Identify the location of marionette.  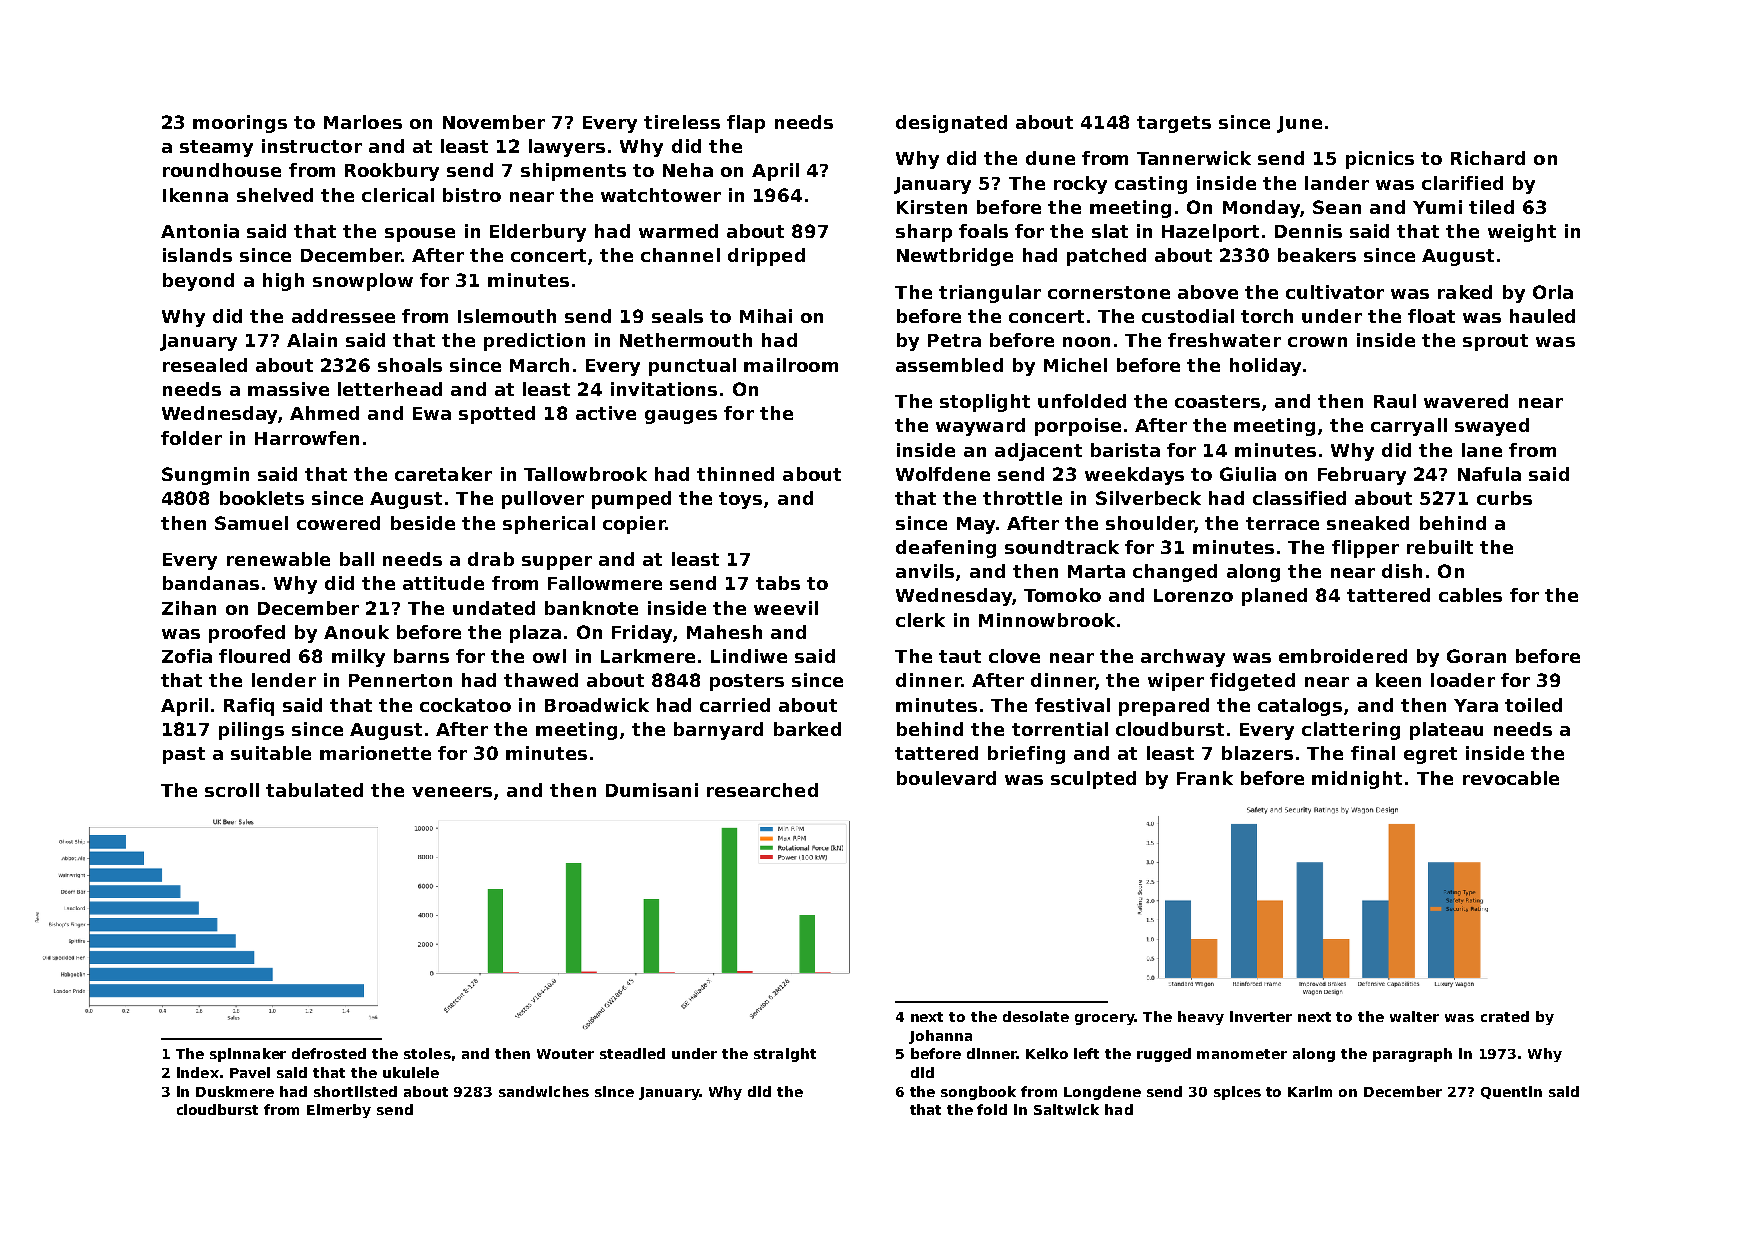
(375, 753).
